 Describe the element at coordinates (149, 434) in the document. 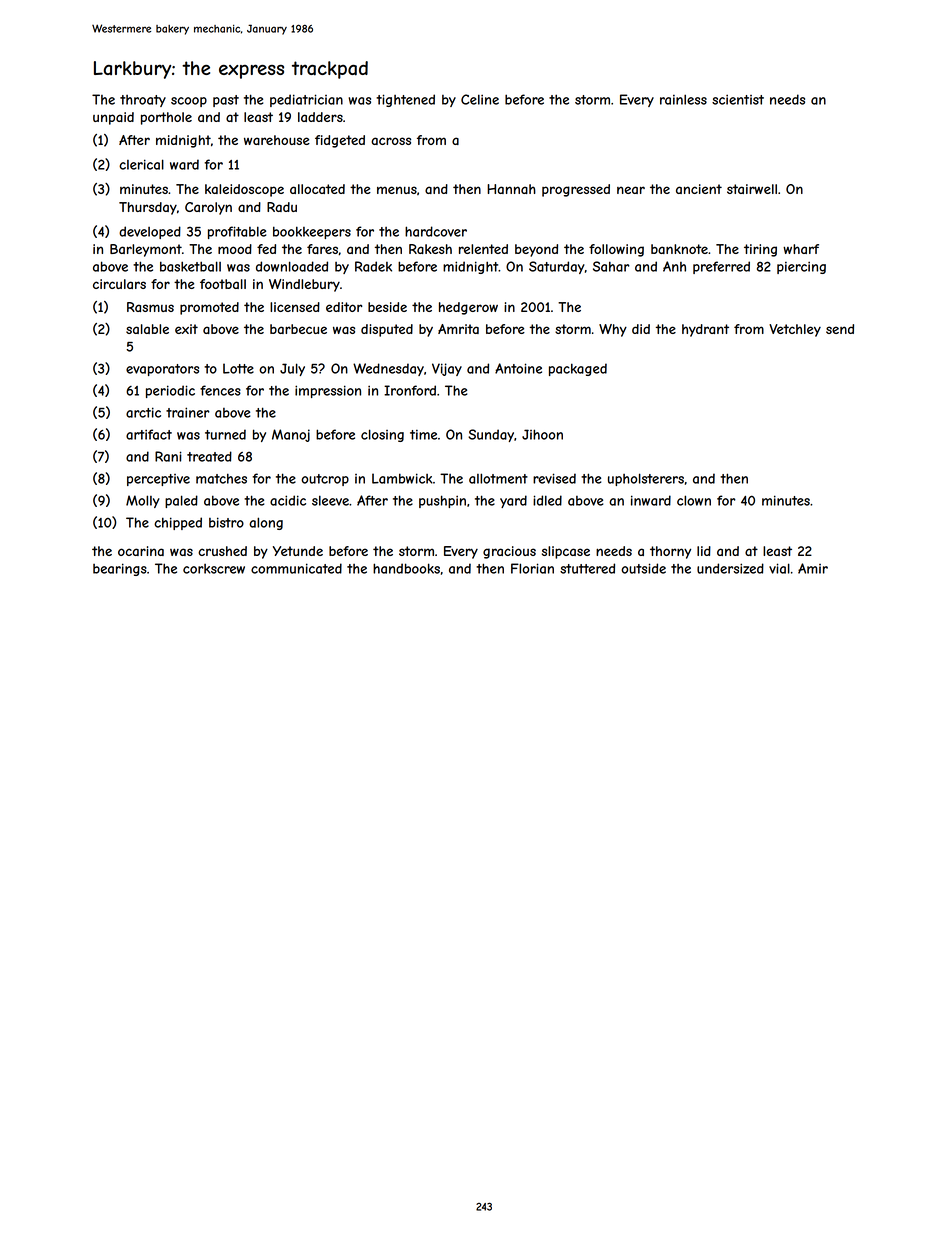

I see `artifact` at that location.
